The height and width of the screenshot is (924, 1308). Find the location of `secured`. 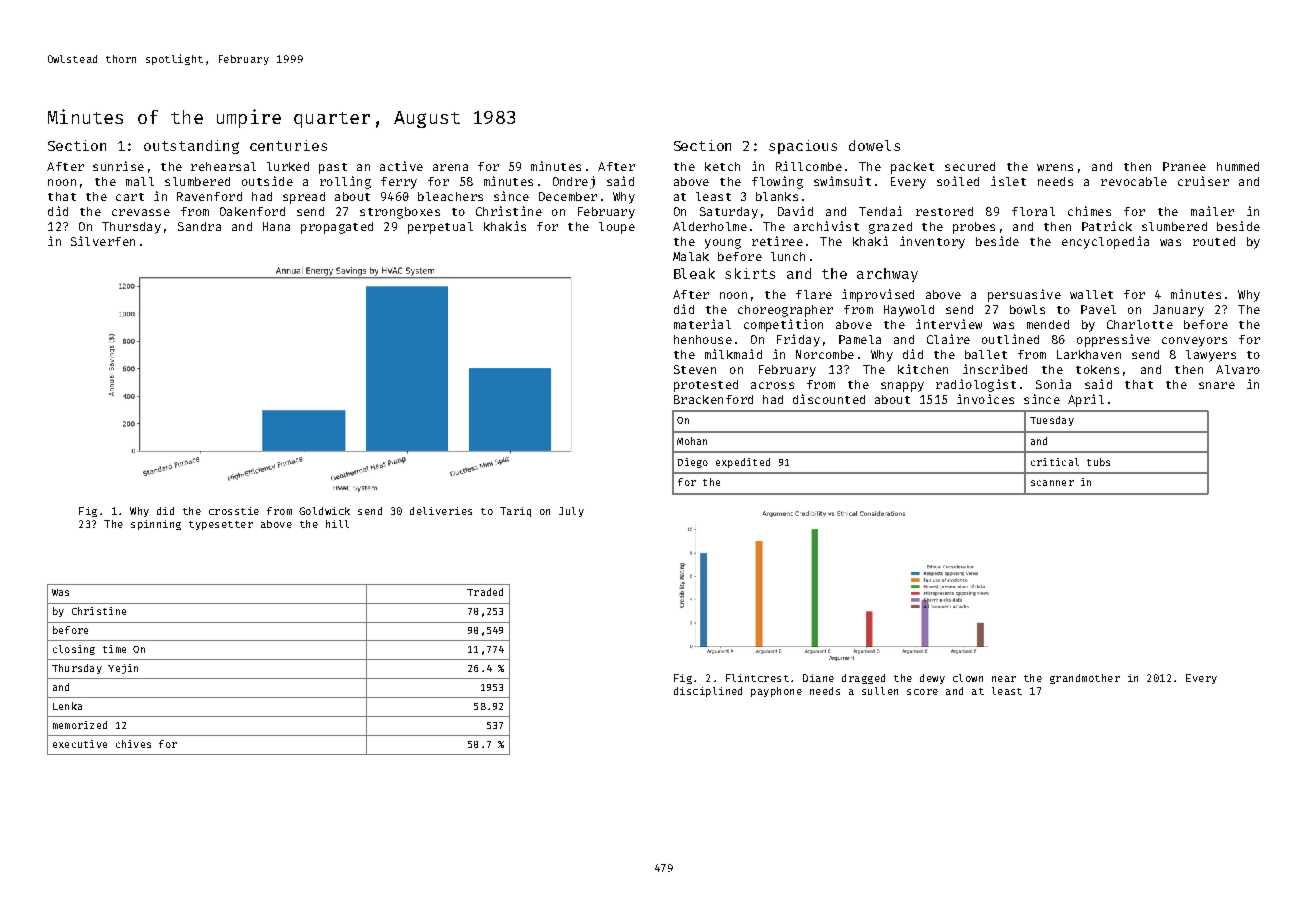

secured is located at coordinates (970, 166).
